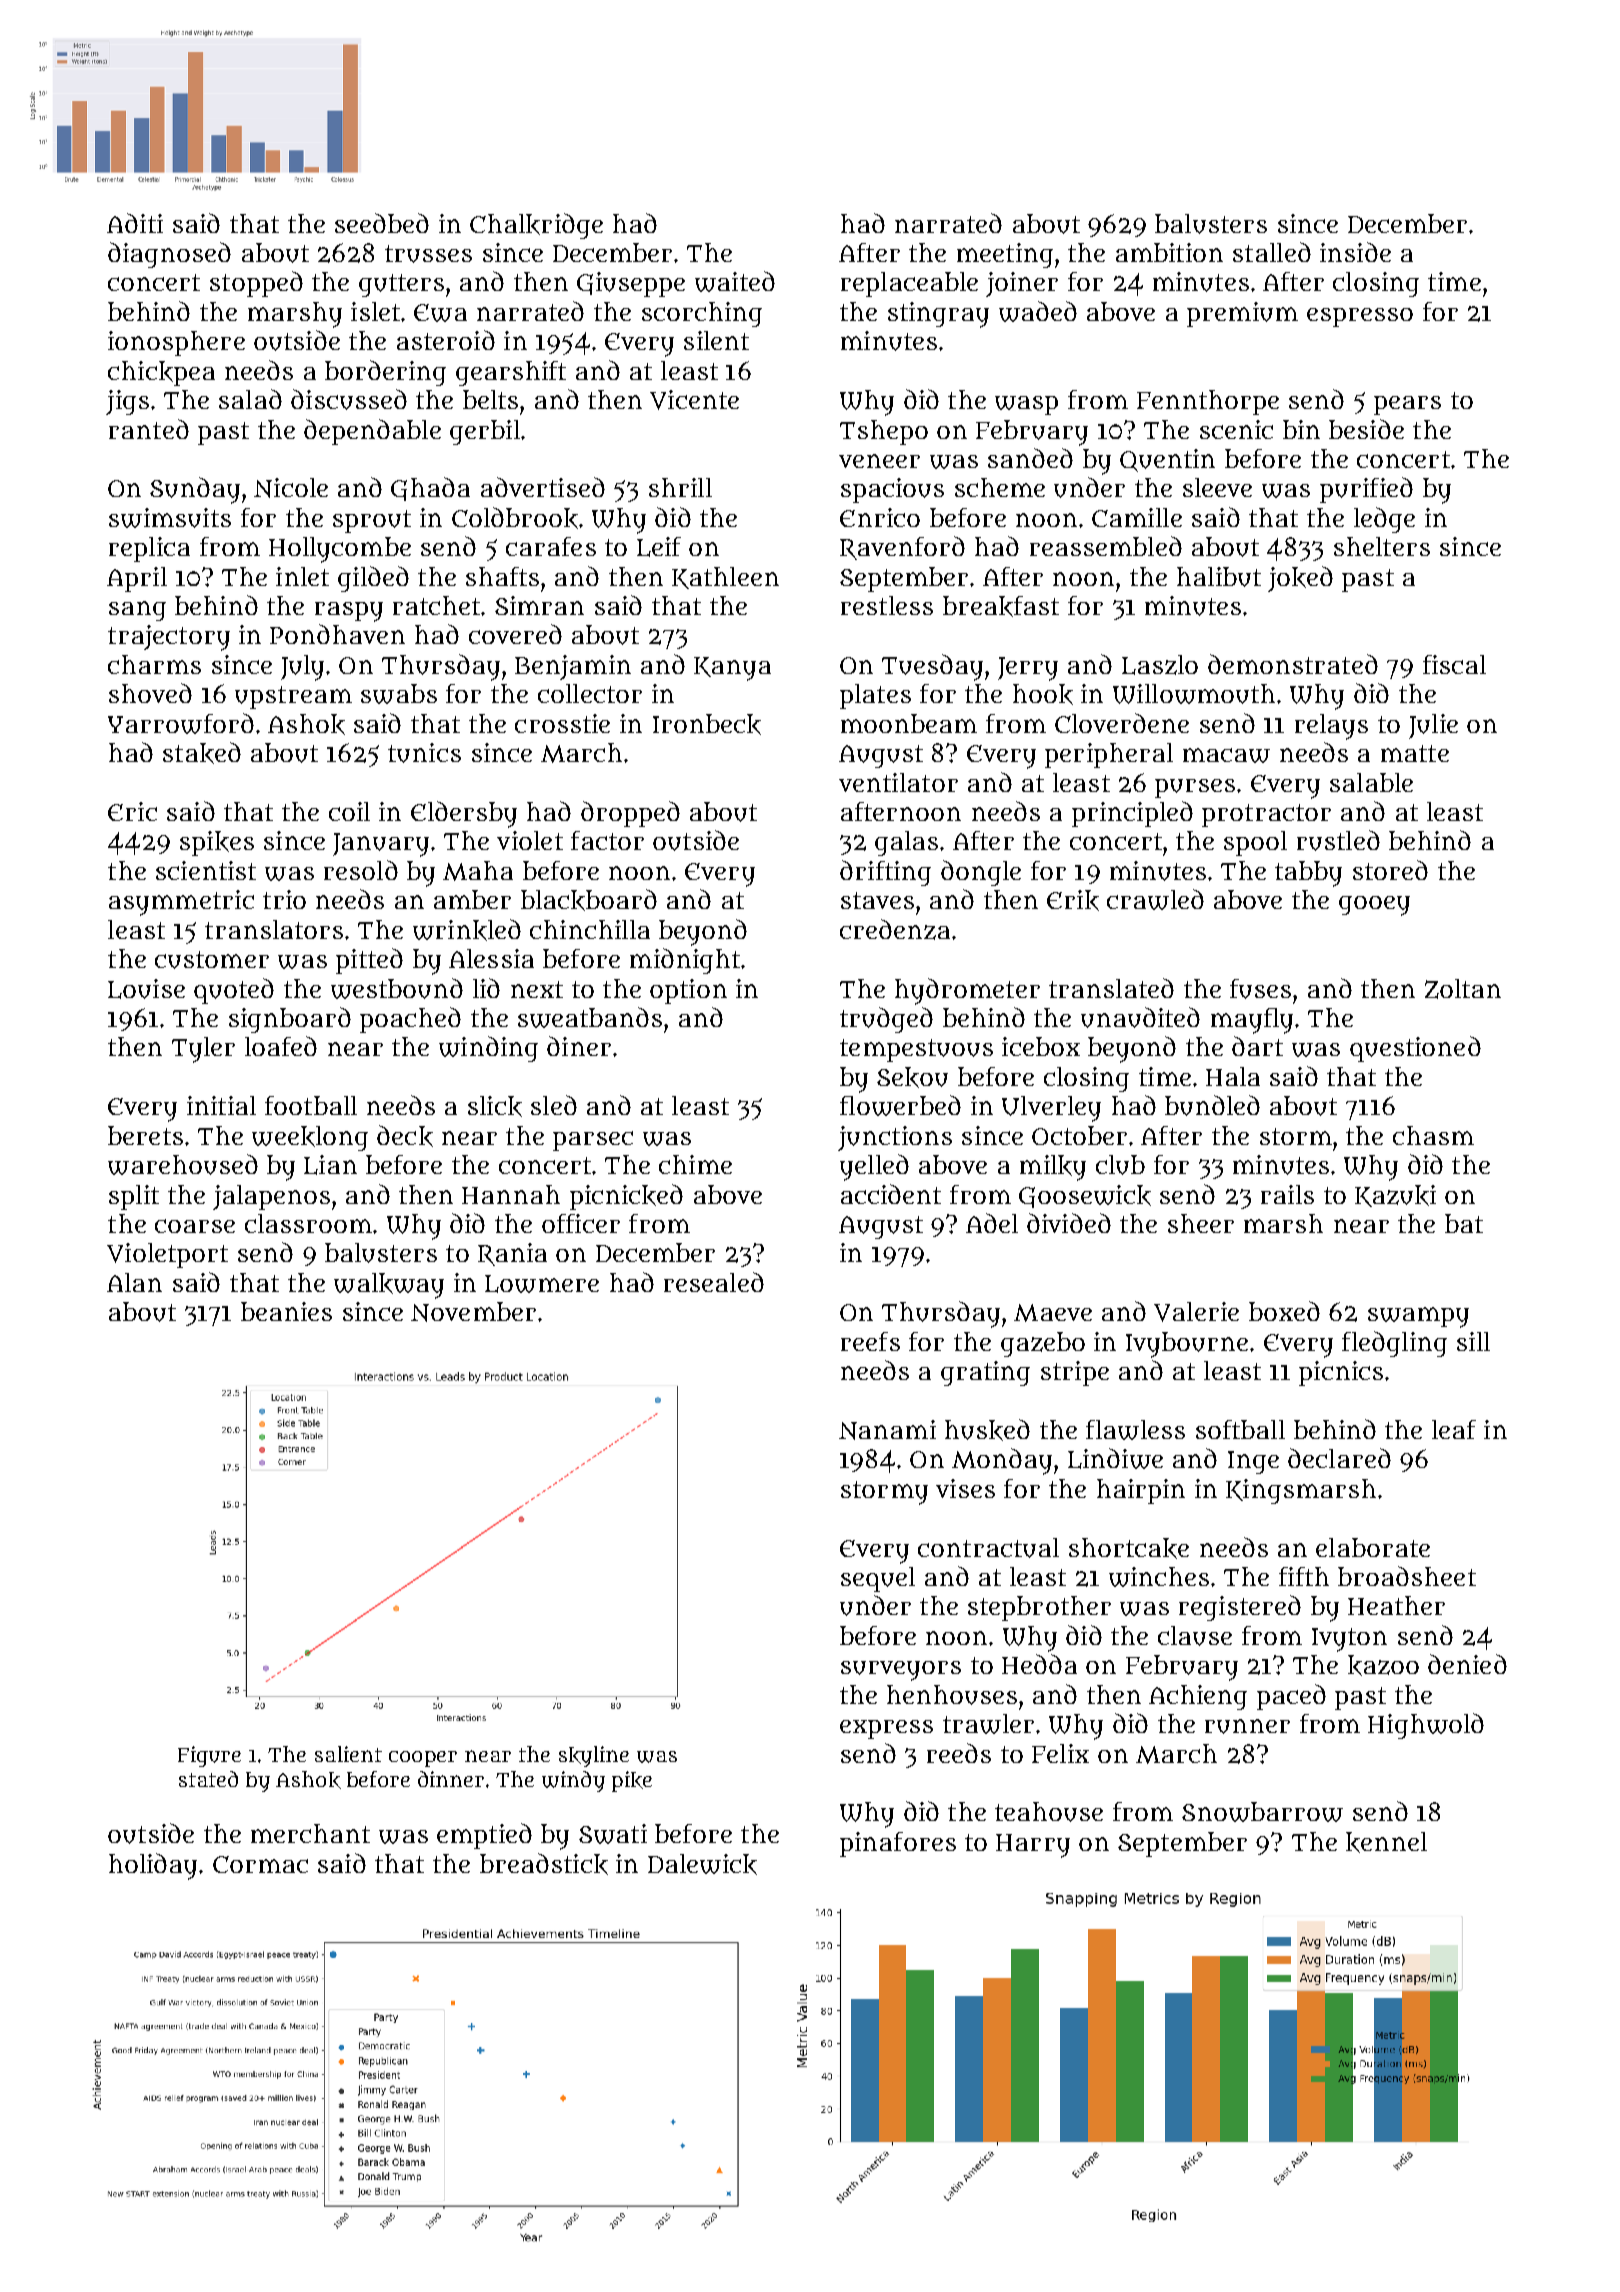  Describe the element at coordinates (732, 669) in the image. I see `Kanya` at that location.
